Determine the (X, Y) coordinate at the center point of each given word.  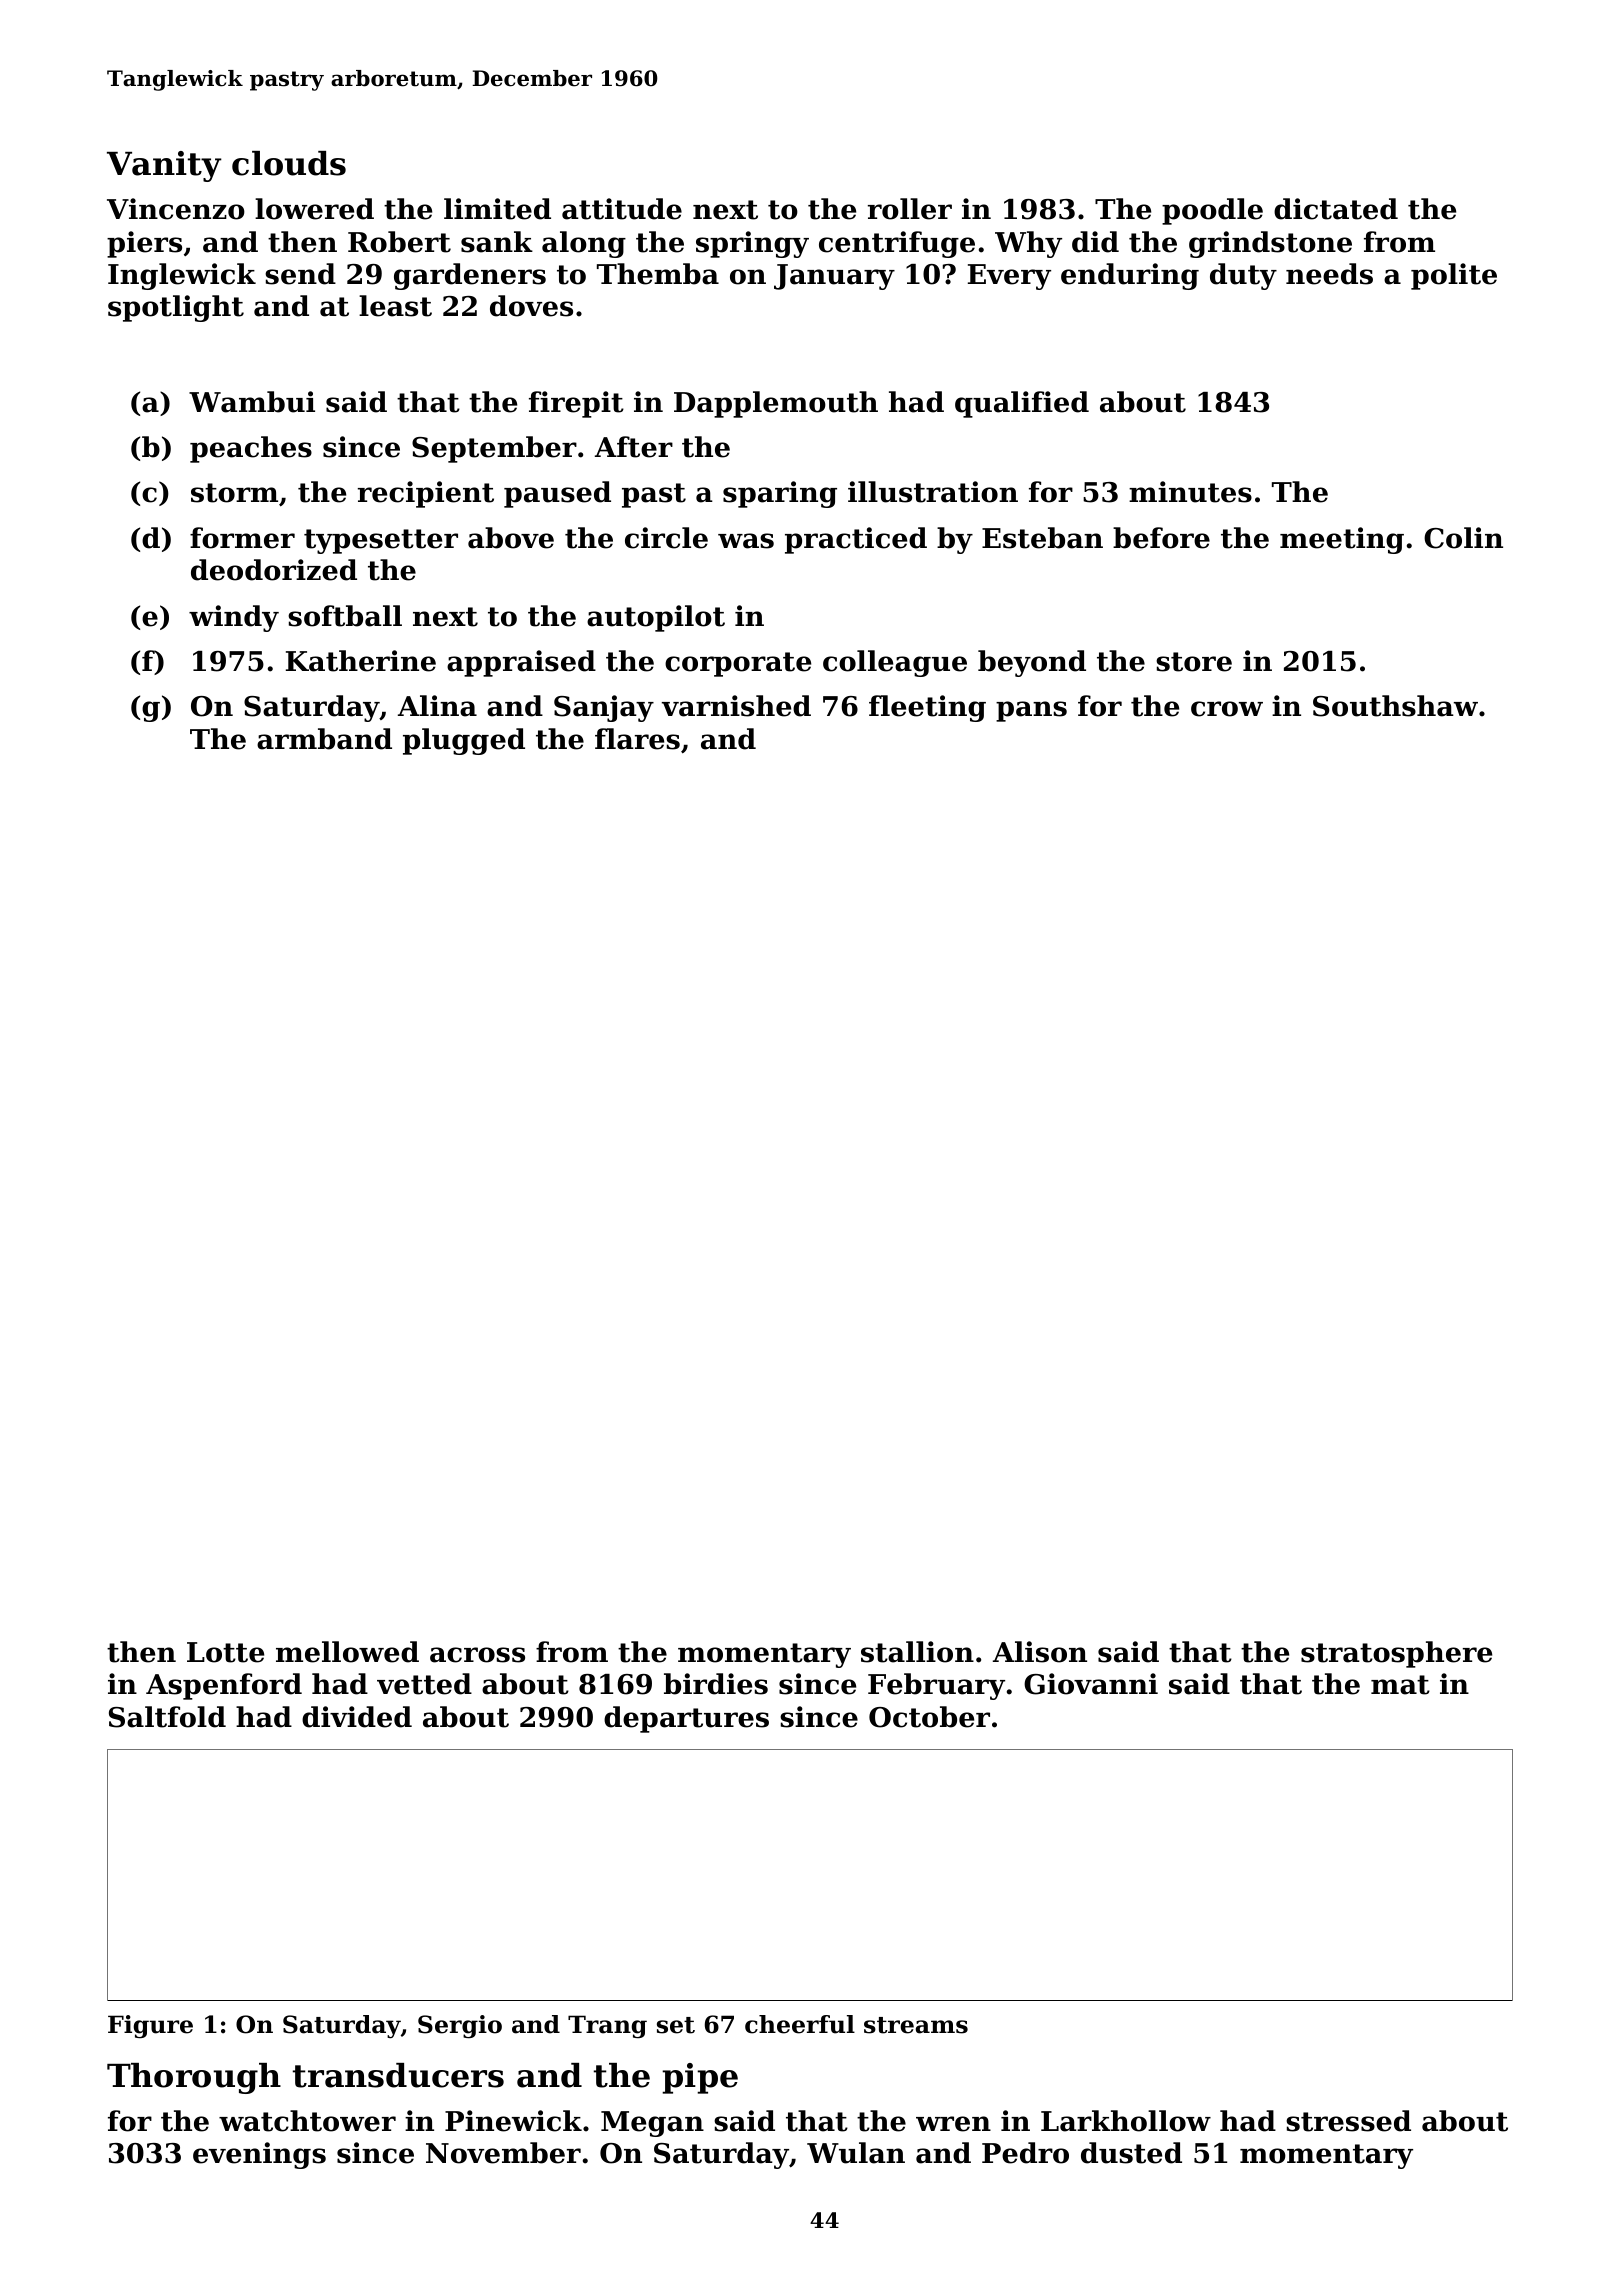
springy (752, 244)
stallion (917, 1652)
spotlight (176, 308)
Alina (437, 706)
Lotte (225, 1652)
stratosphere (1396, 1654)
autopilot (656, 618)
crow (1227, 709)
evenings (259, 2155)
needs (1329, 274)
